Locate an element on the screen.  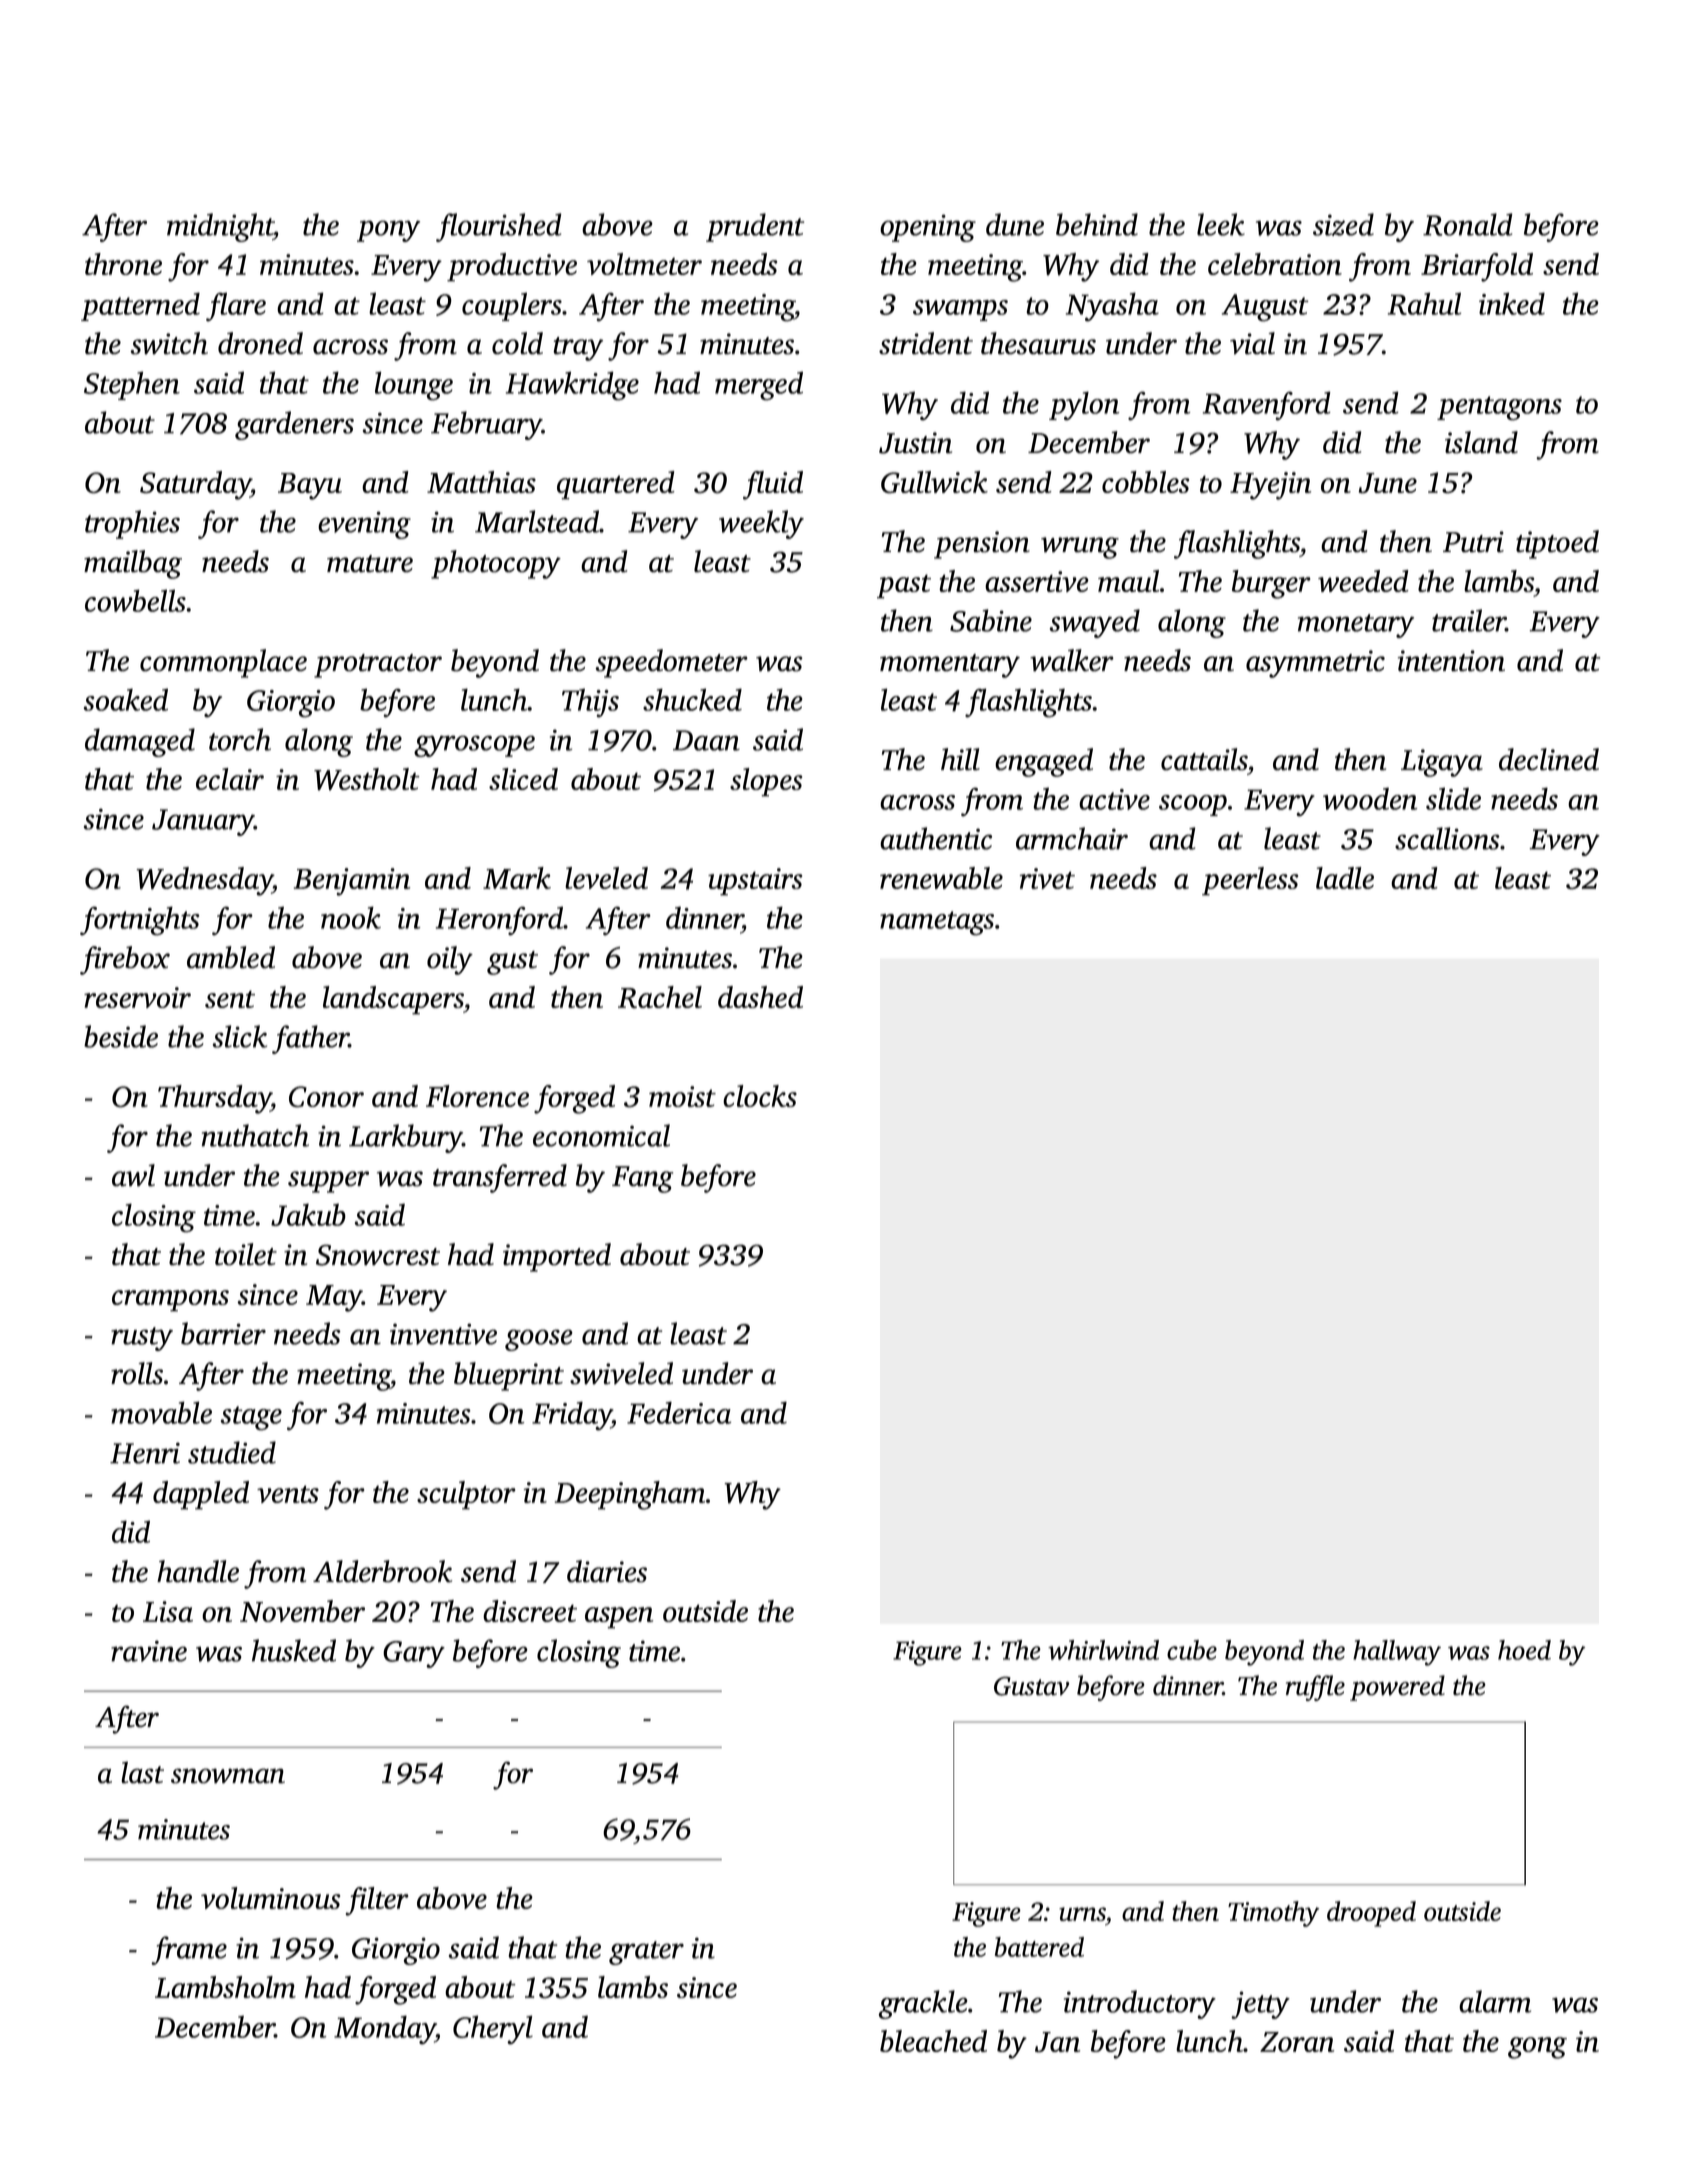
midnight is located at coordinates (220, 227).
